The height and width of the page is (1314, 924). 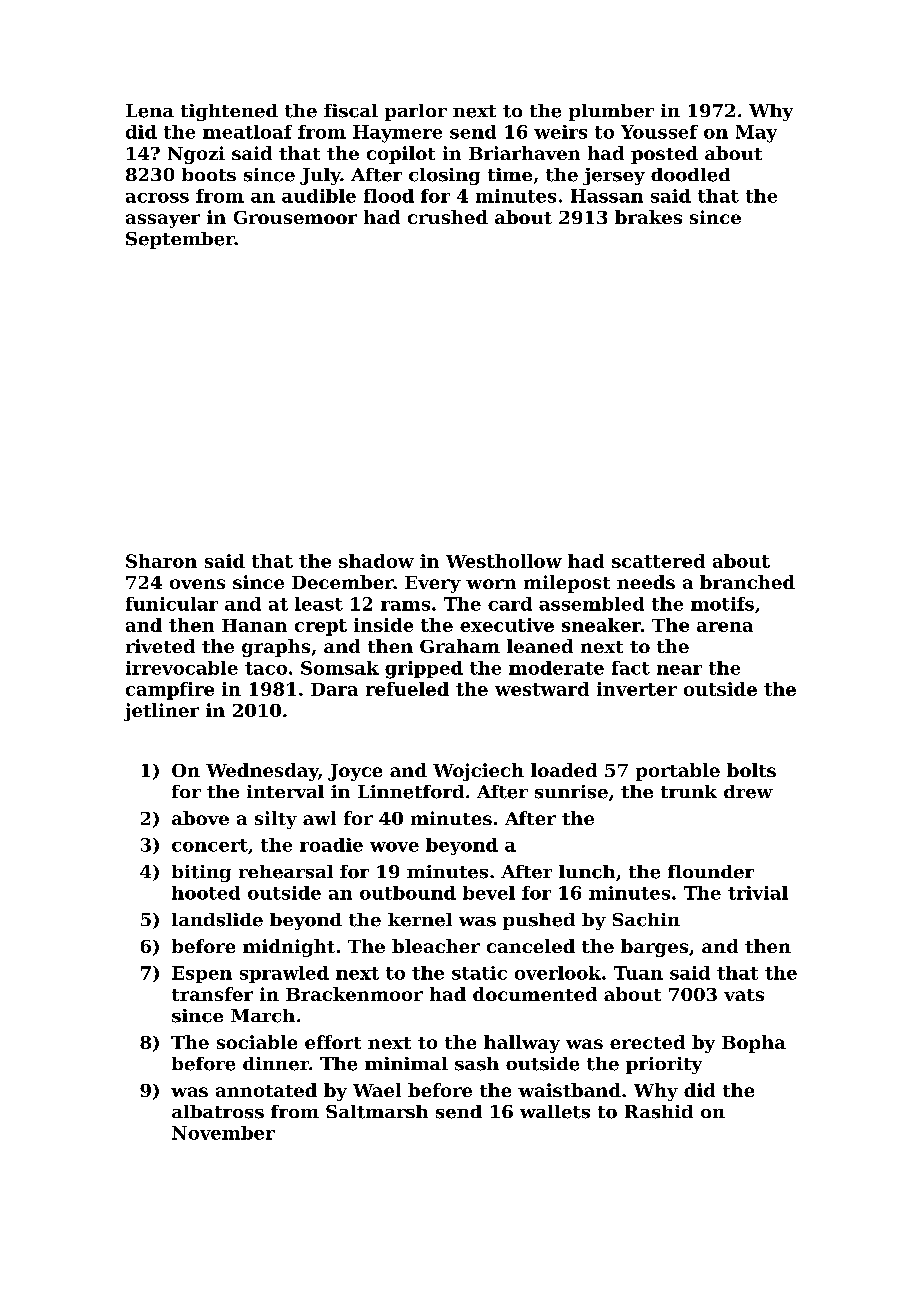 I want to click on leaned, so click(x=540, y=646).
